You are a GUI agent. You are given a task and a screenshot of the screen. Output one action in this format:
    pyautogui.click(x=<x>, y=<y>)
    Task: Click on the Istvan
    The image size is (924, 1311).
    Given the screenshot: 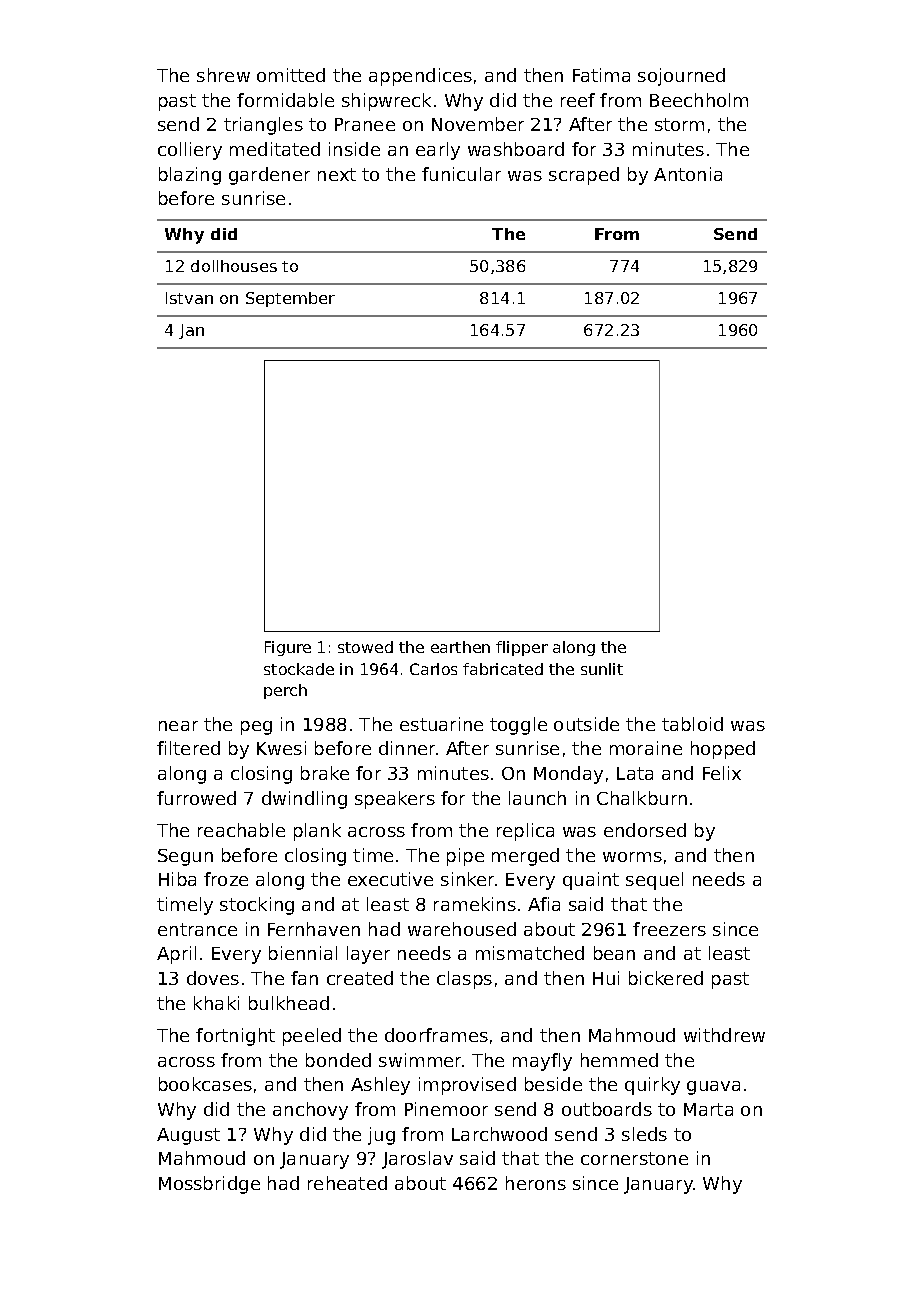 What is the action you would take?
    pyautogui.click(x=189, y=298)
